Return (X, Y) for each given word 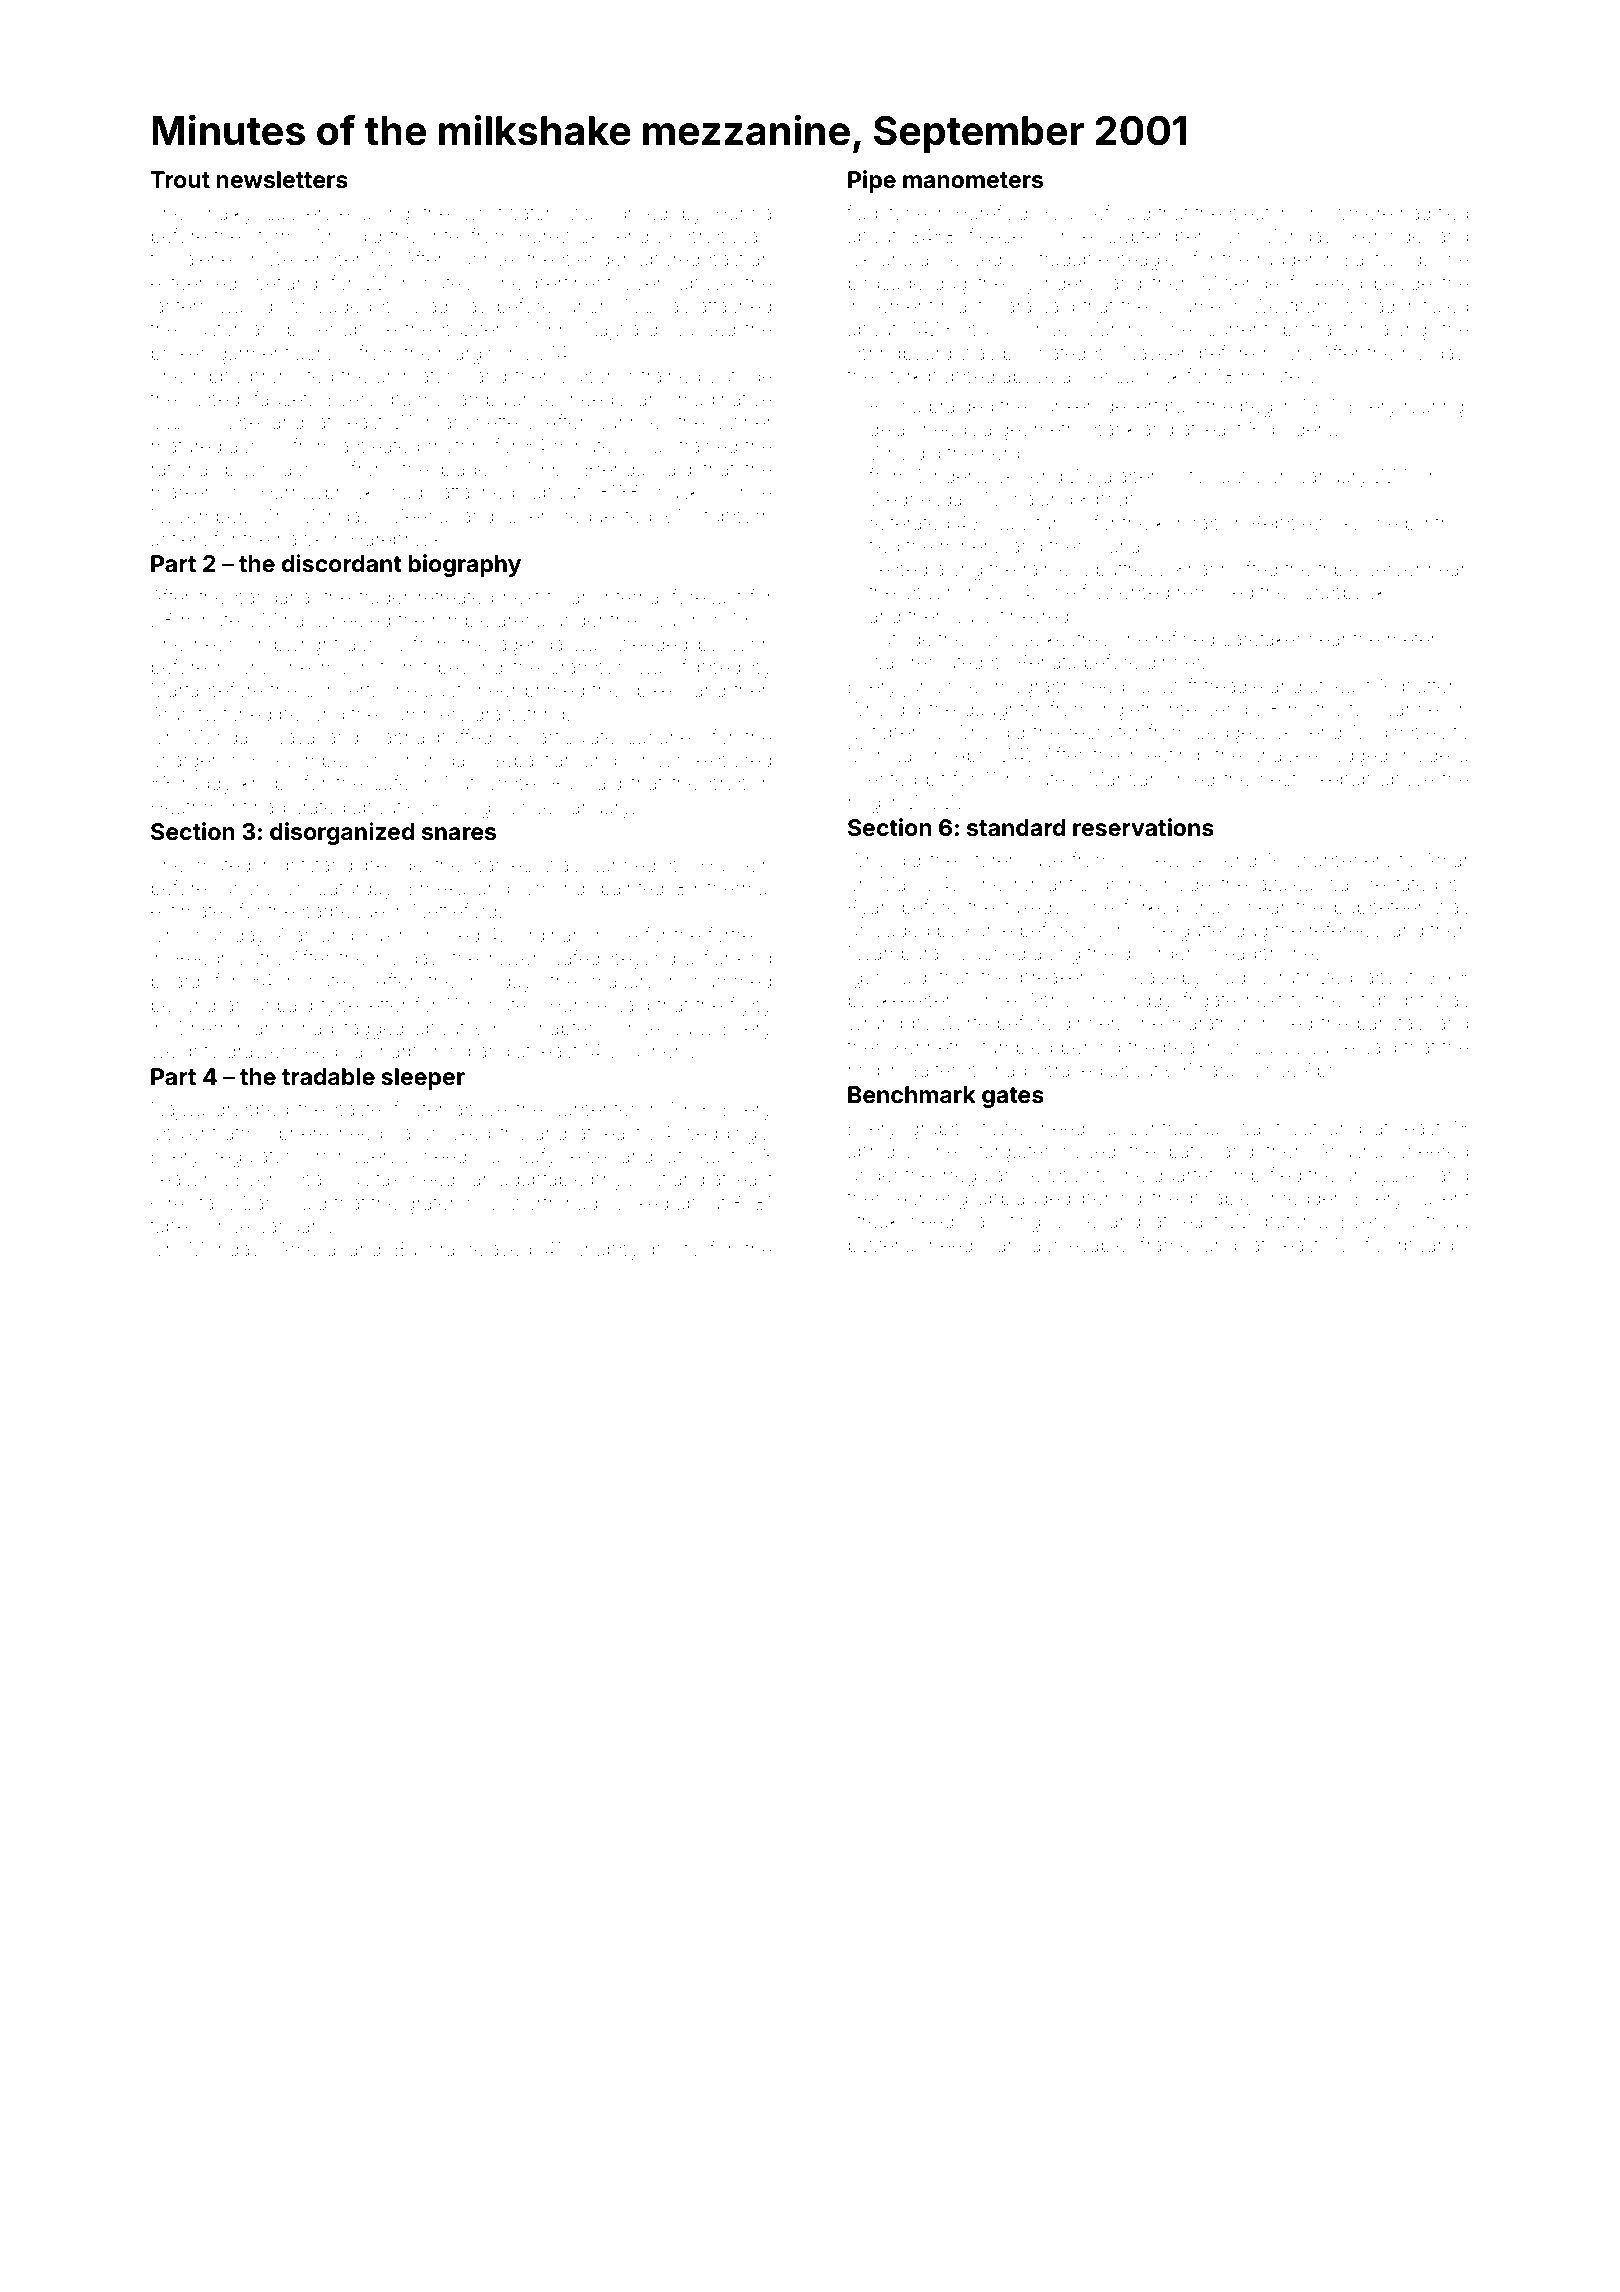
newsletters (282, 180)
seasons (187, 1180)
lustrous (1435, 1221)
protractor (1324, 331)
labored (668, 259)
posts (675, 1251)
